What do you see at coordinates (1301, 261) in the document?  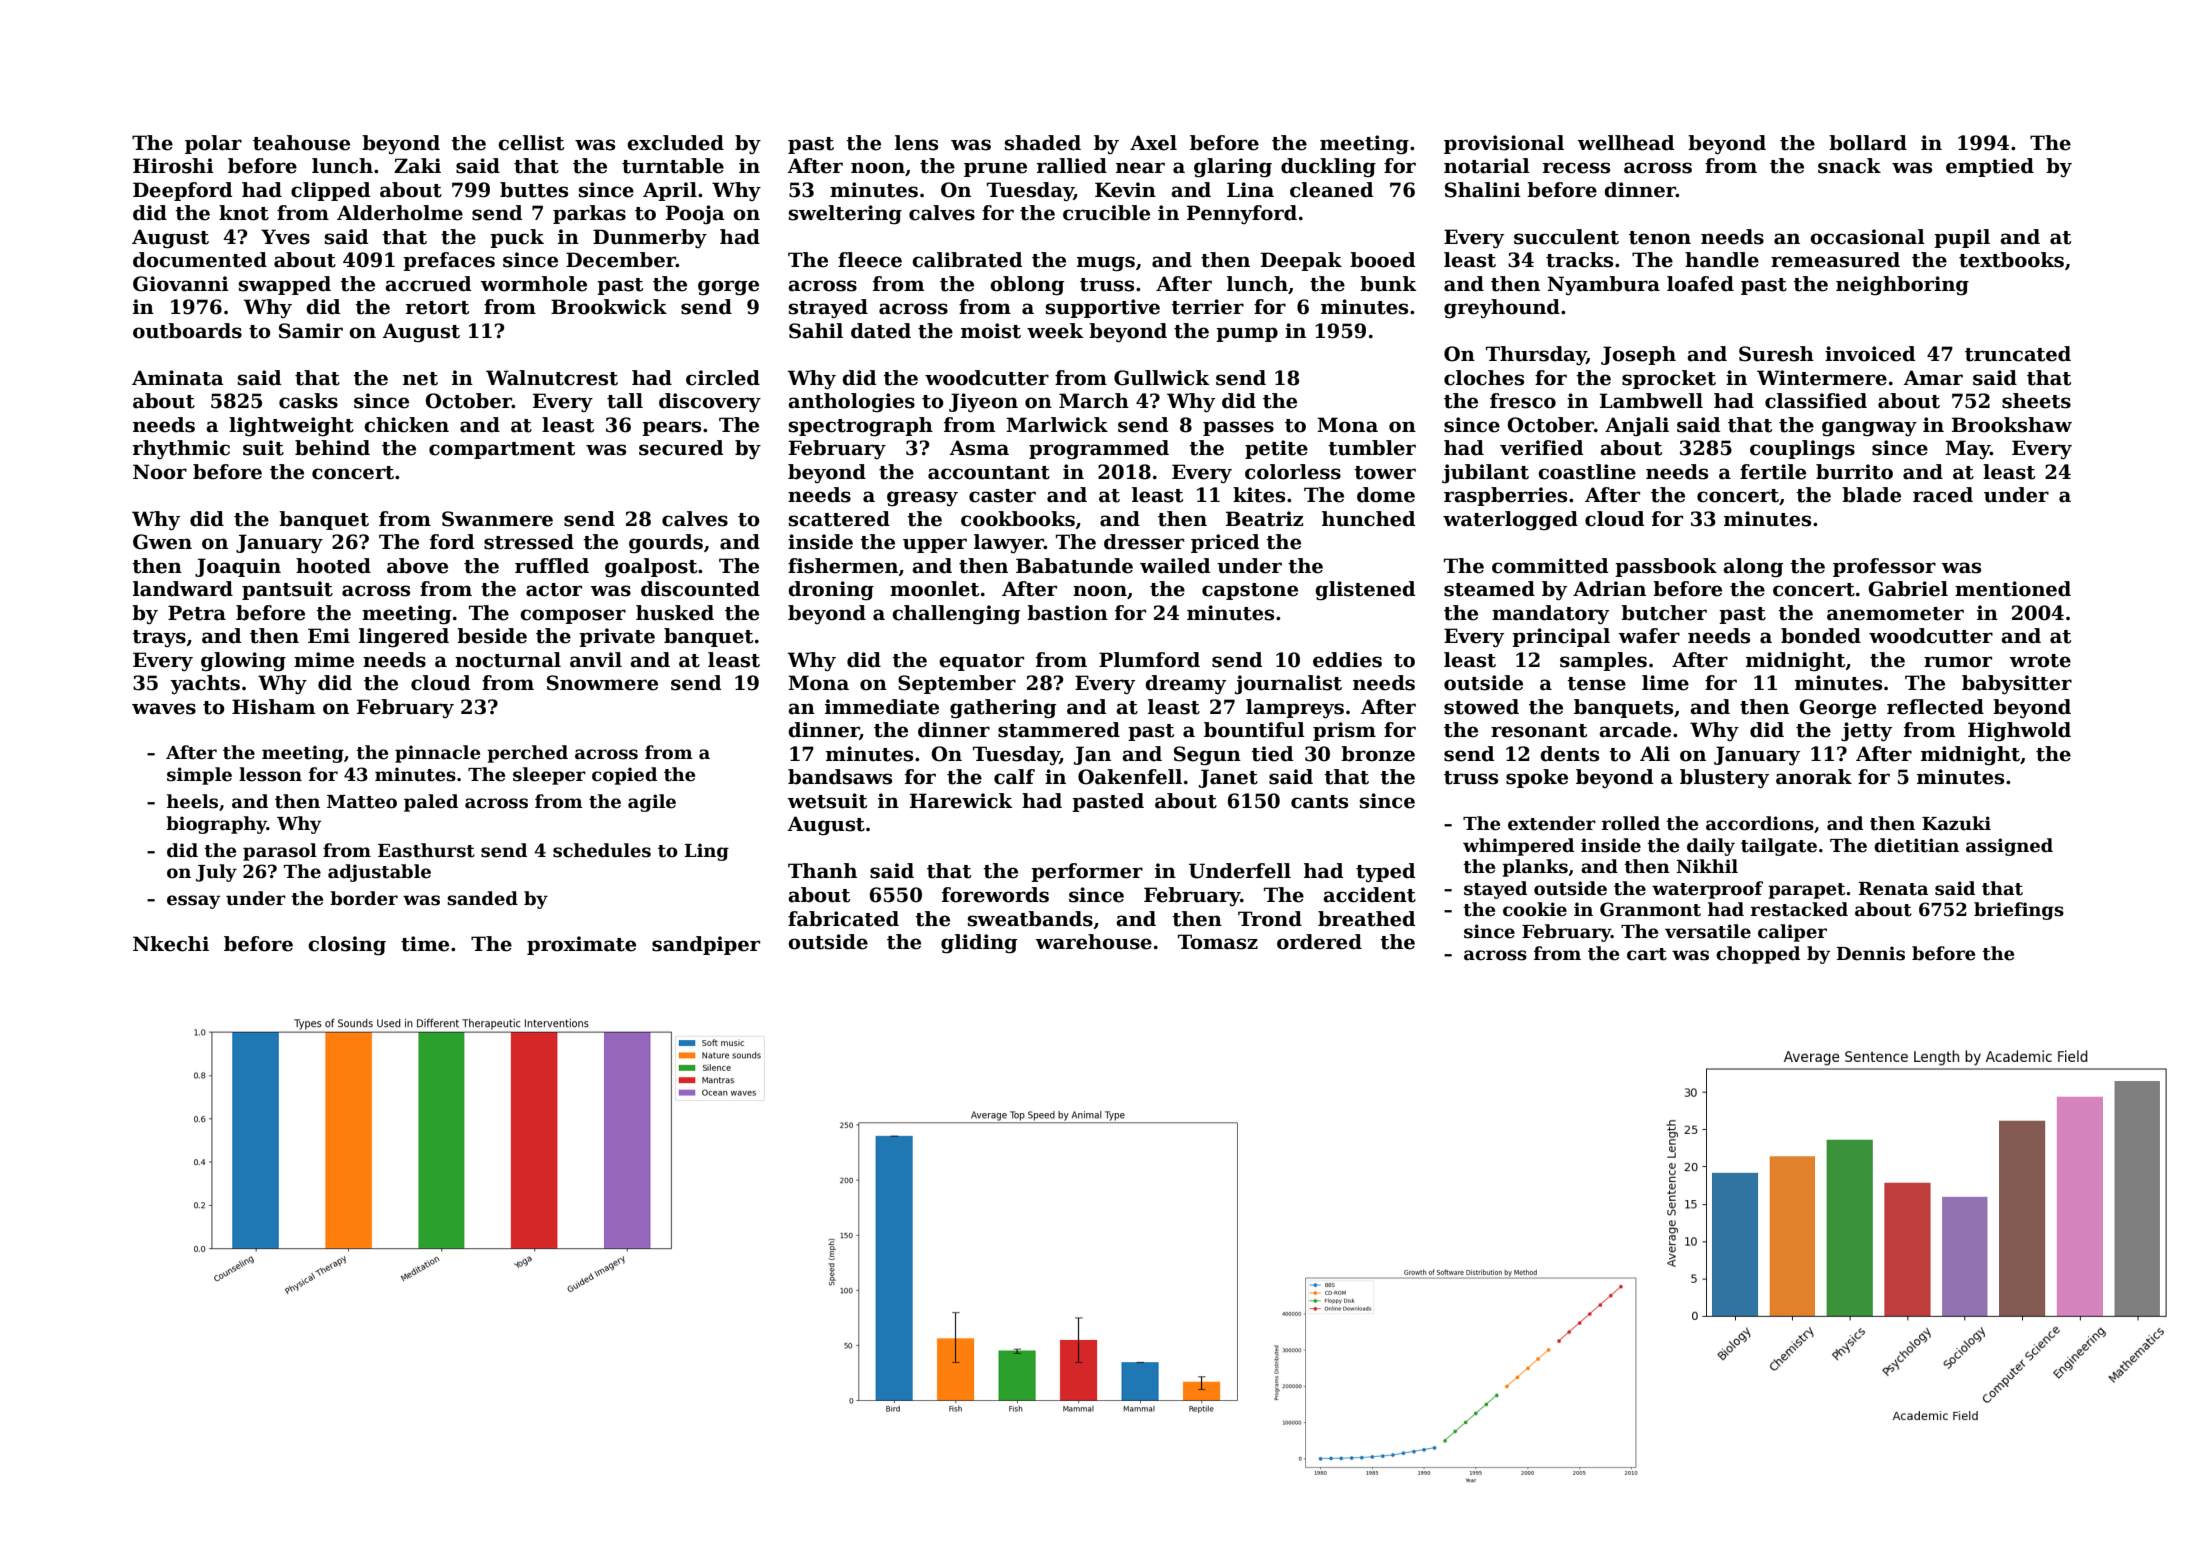 I see `Deepak` at bounding box center [1301, 261].
